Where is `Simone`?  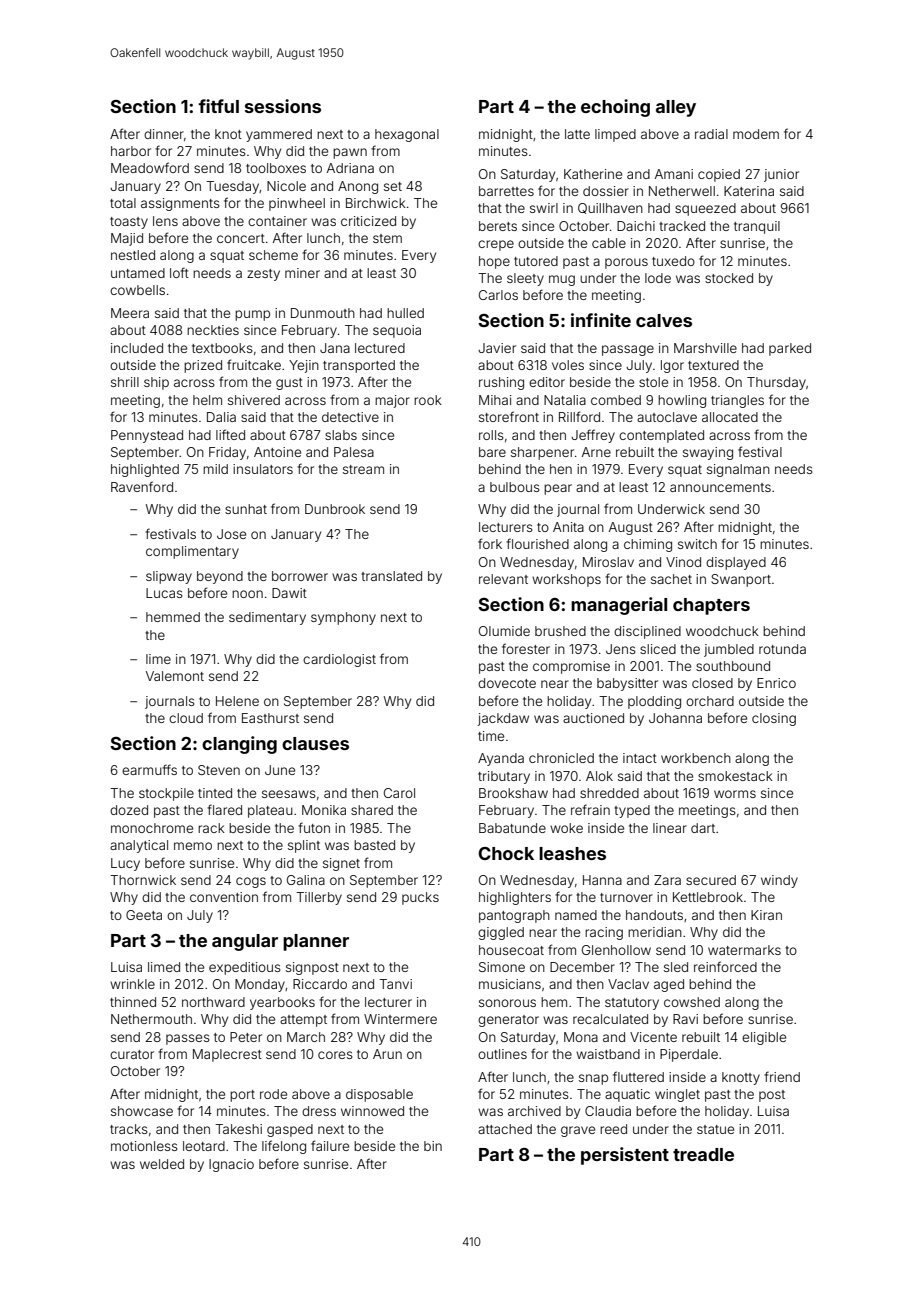
Simone is located at coordinates (502, 967).
